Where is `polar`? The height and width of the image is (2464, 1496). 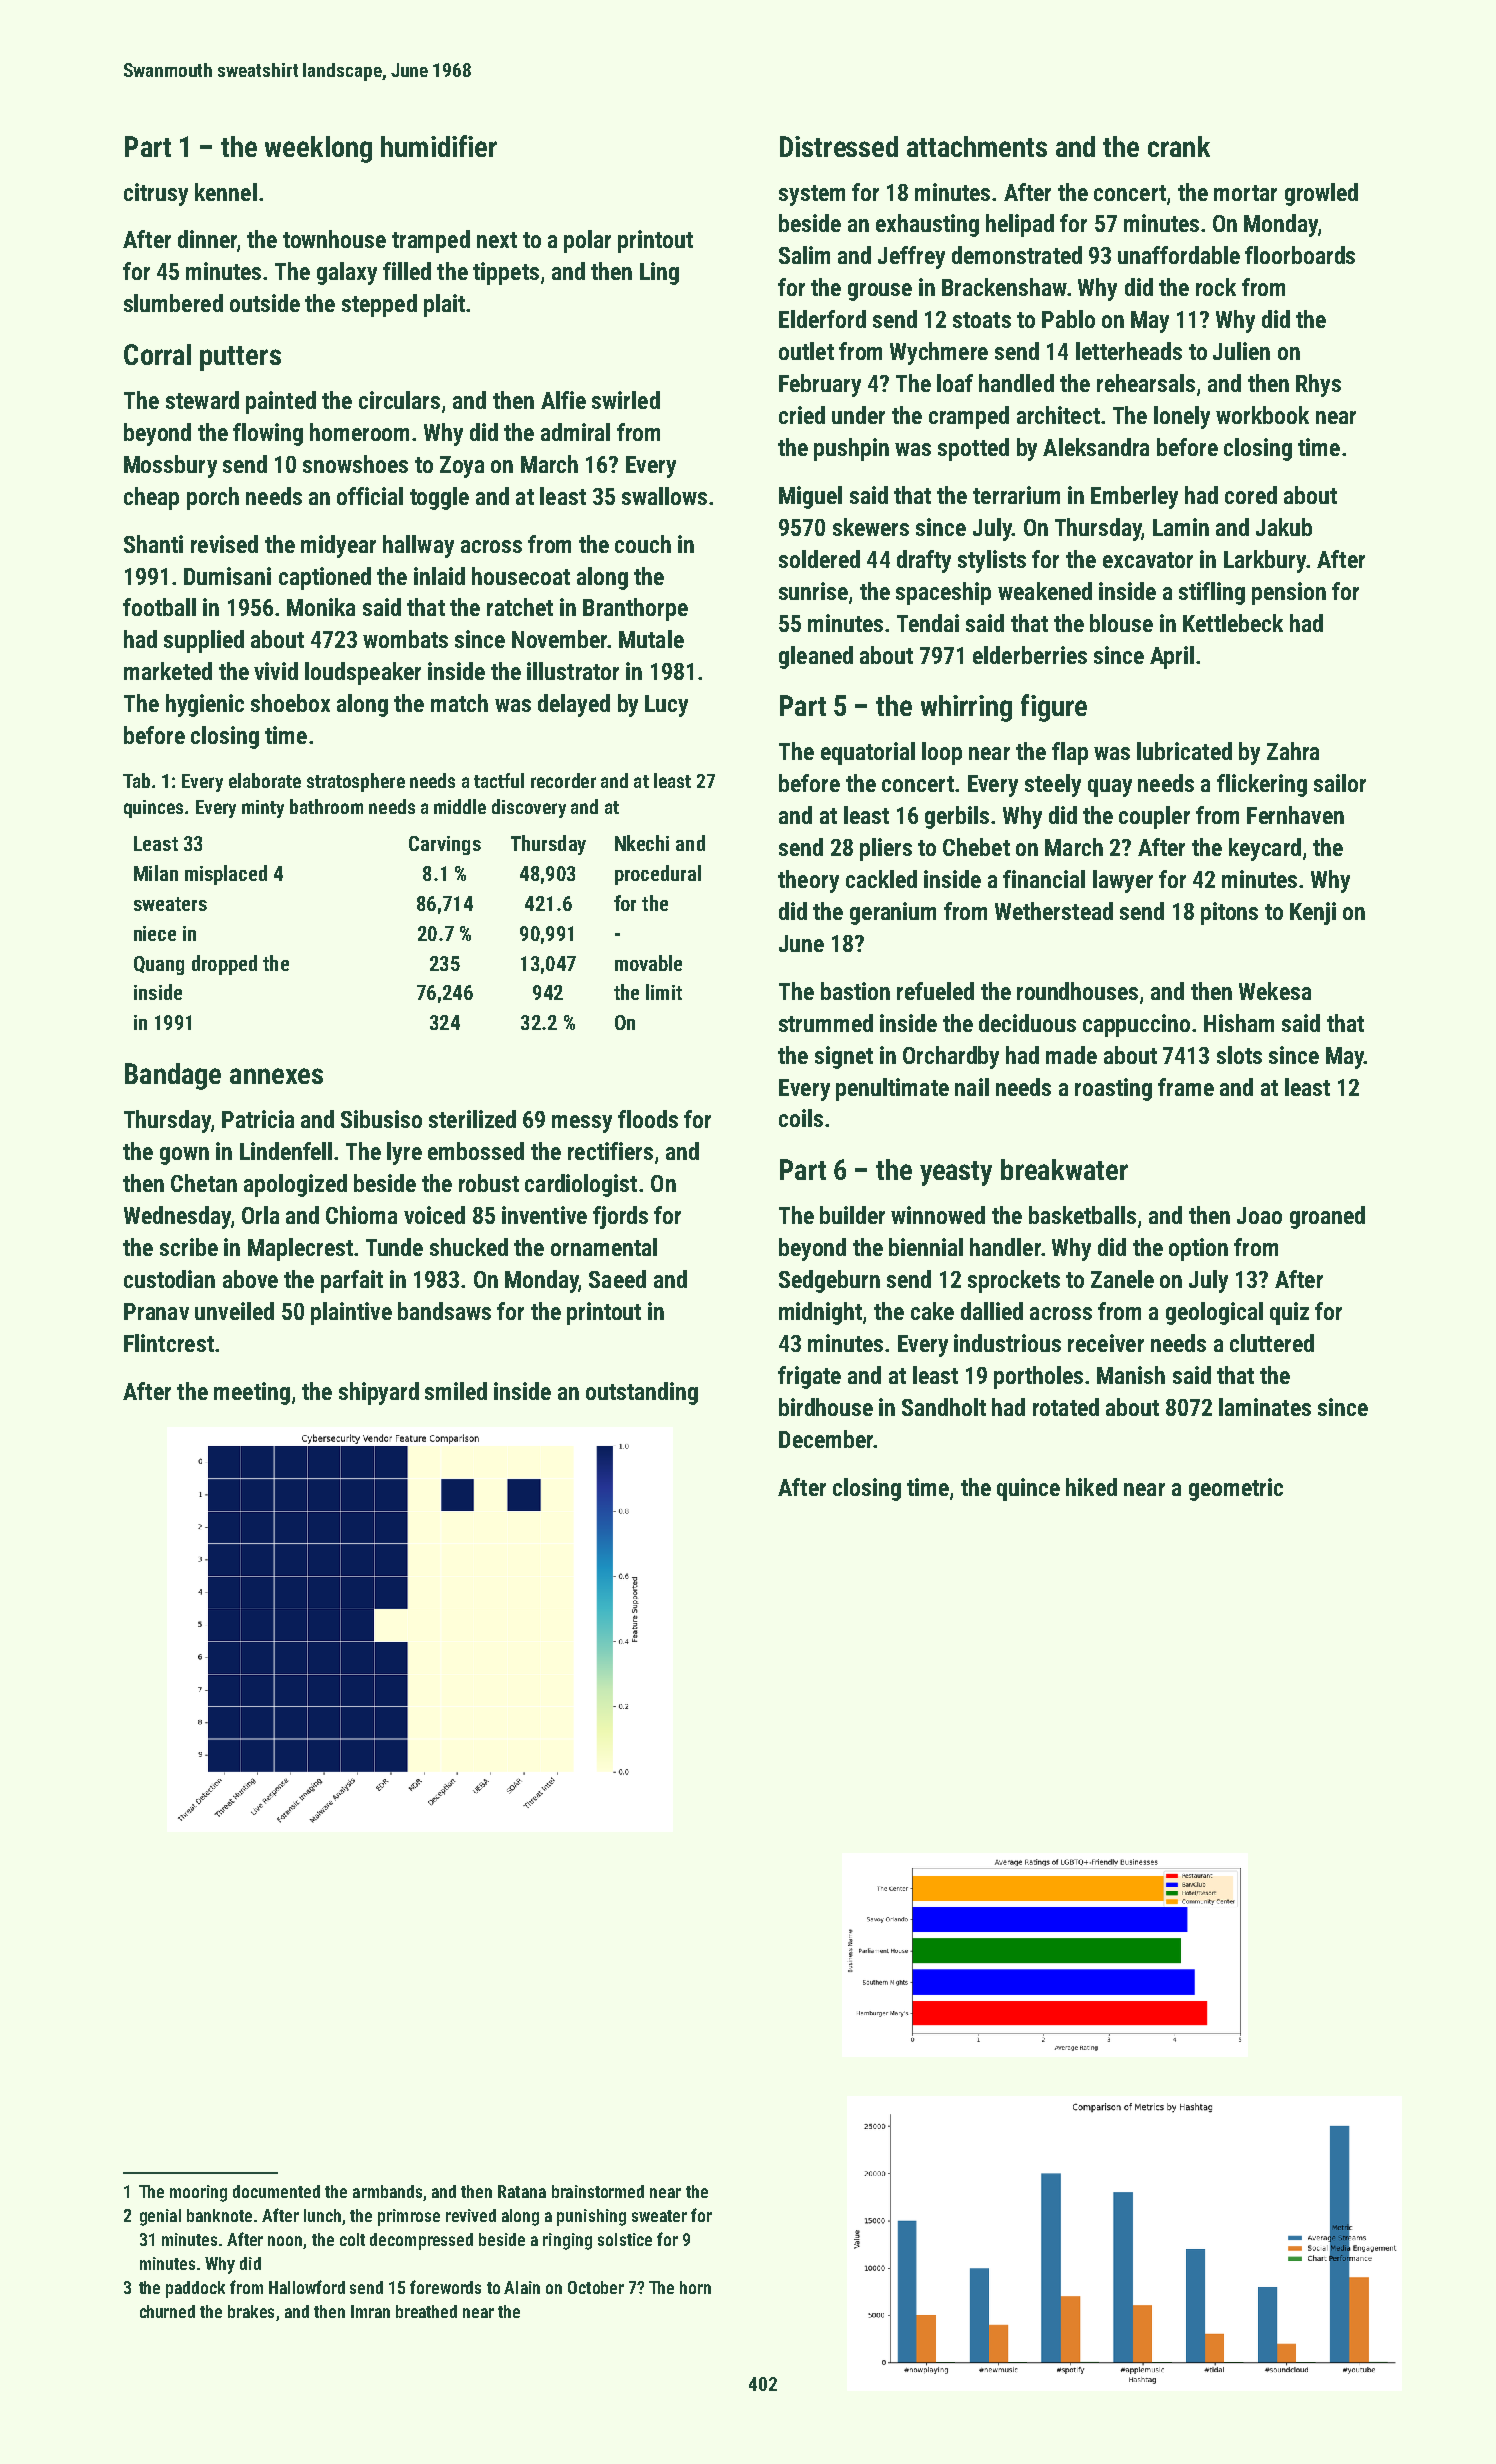
polar is located at coordinates (587, 241).
